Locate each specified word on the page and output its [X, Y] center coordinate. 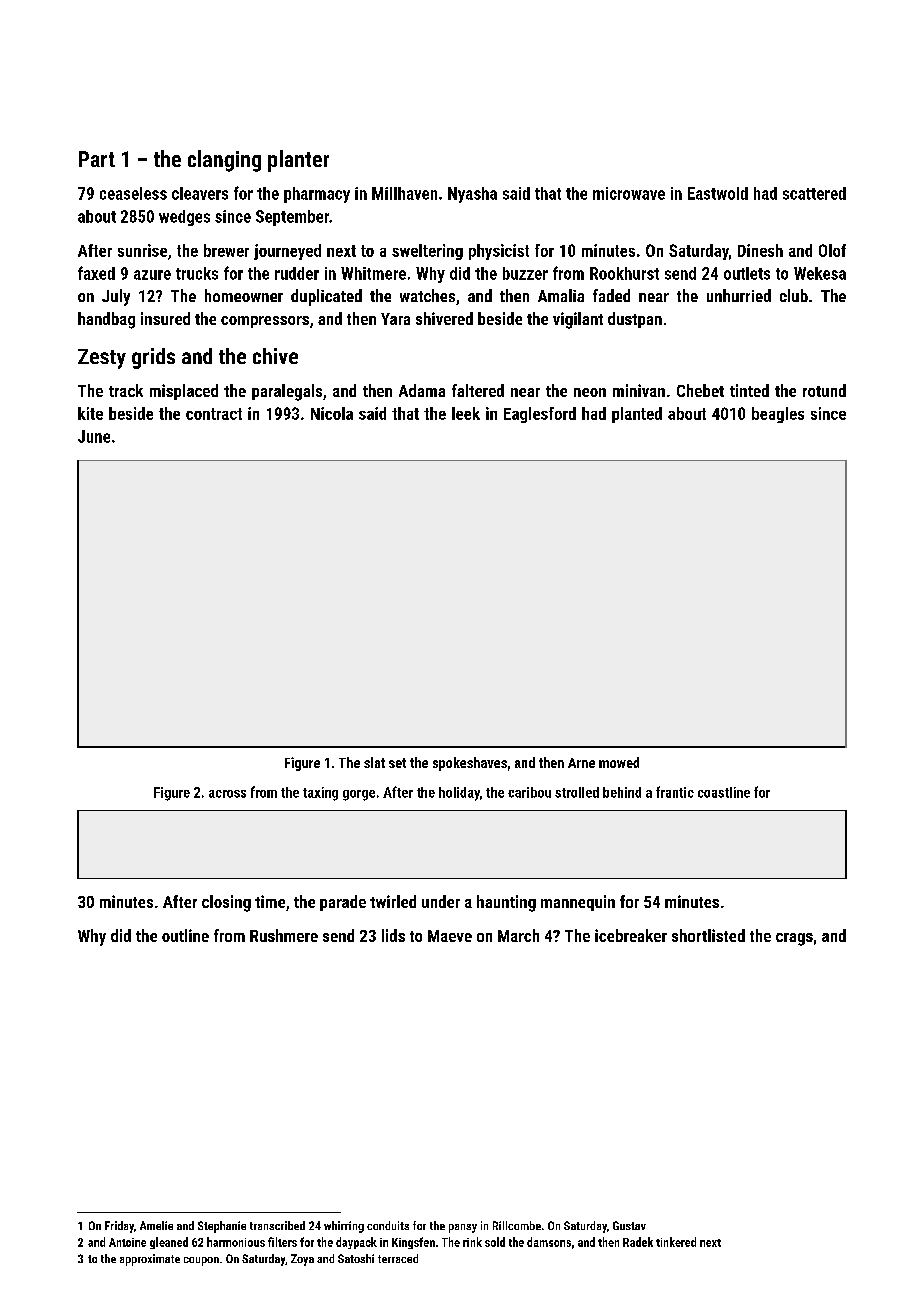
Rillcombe [517, 1225]
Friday [119, 1227]
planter [298, 161]
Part [97, 159]
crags [794, 939]
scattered [814, 193]
